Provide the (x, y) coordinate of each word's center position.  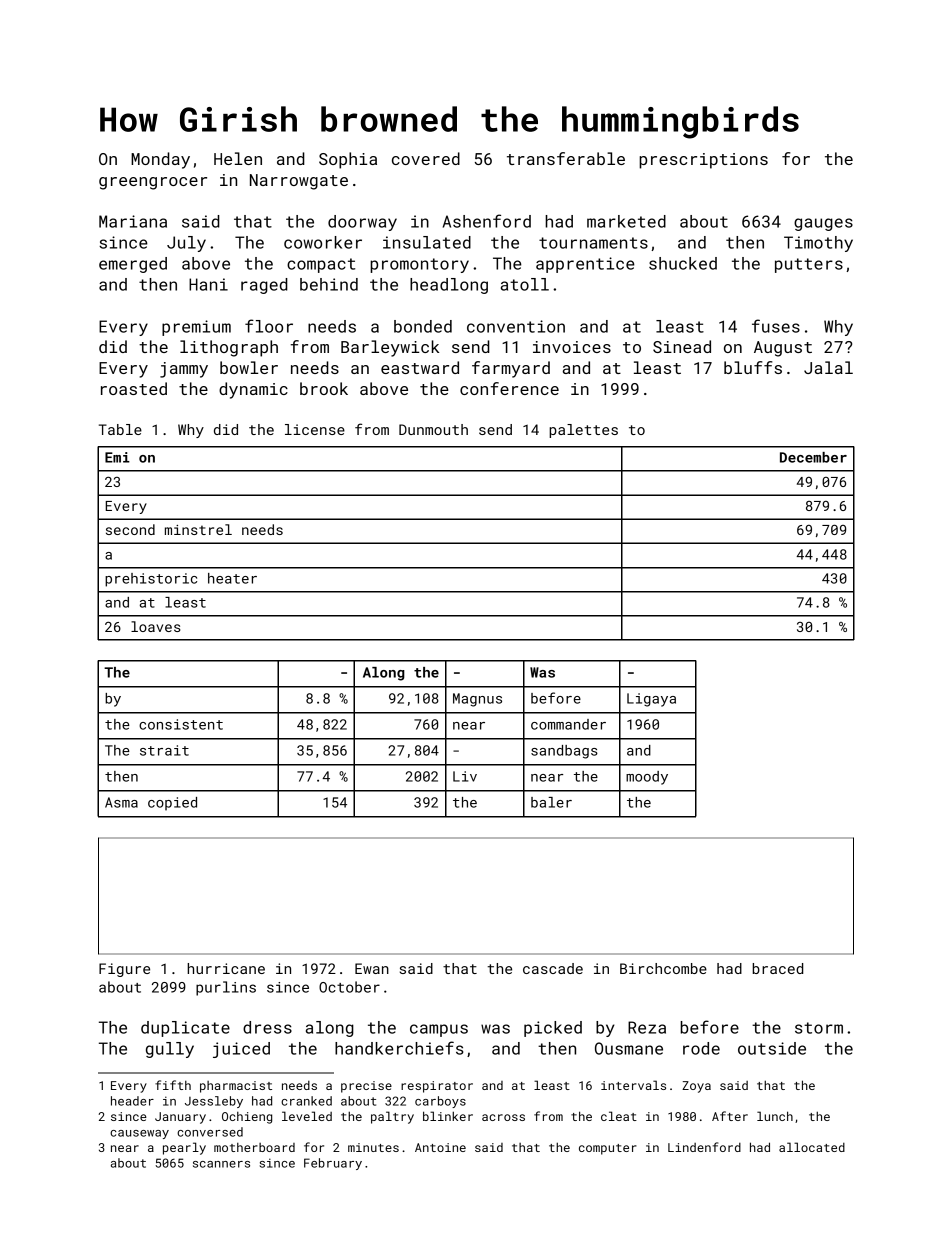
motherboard (254, 1147)
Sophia (348, 160)
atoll (525, 284)
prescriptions (703, 161)
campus (439, 1030)
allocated (812, 1147)
